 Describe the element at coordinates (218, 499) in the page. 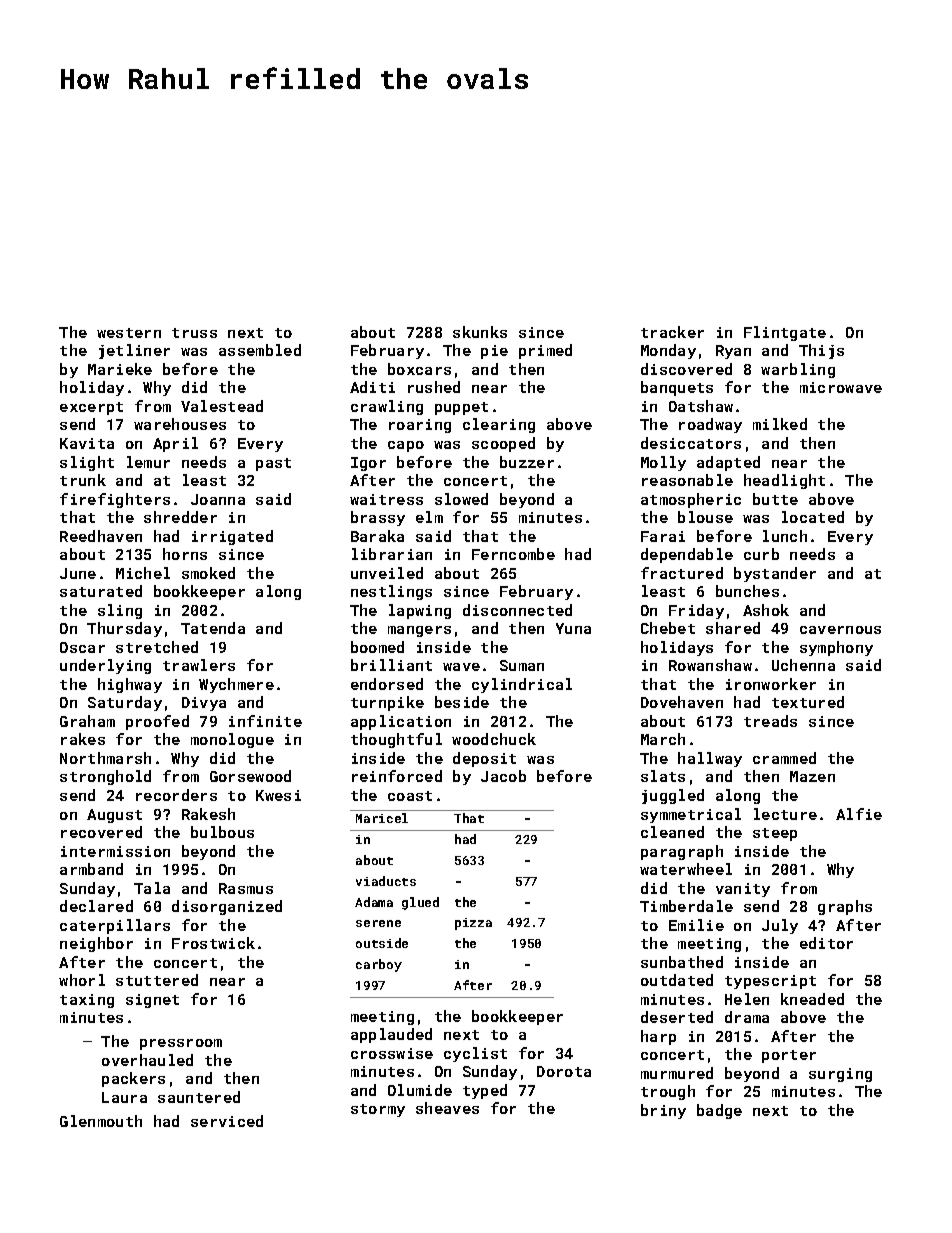

I see `Joanna` at that location.
